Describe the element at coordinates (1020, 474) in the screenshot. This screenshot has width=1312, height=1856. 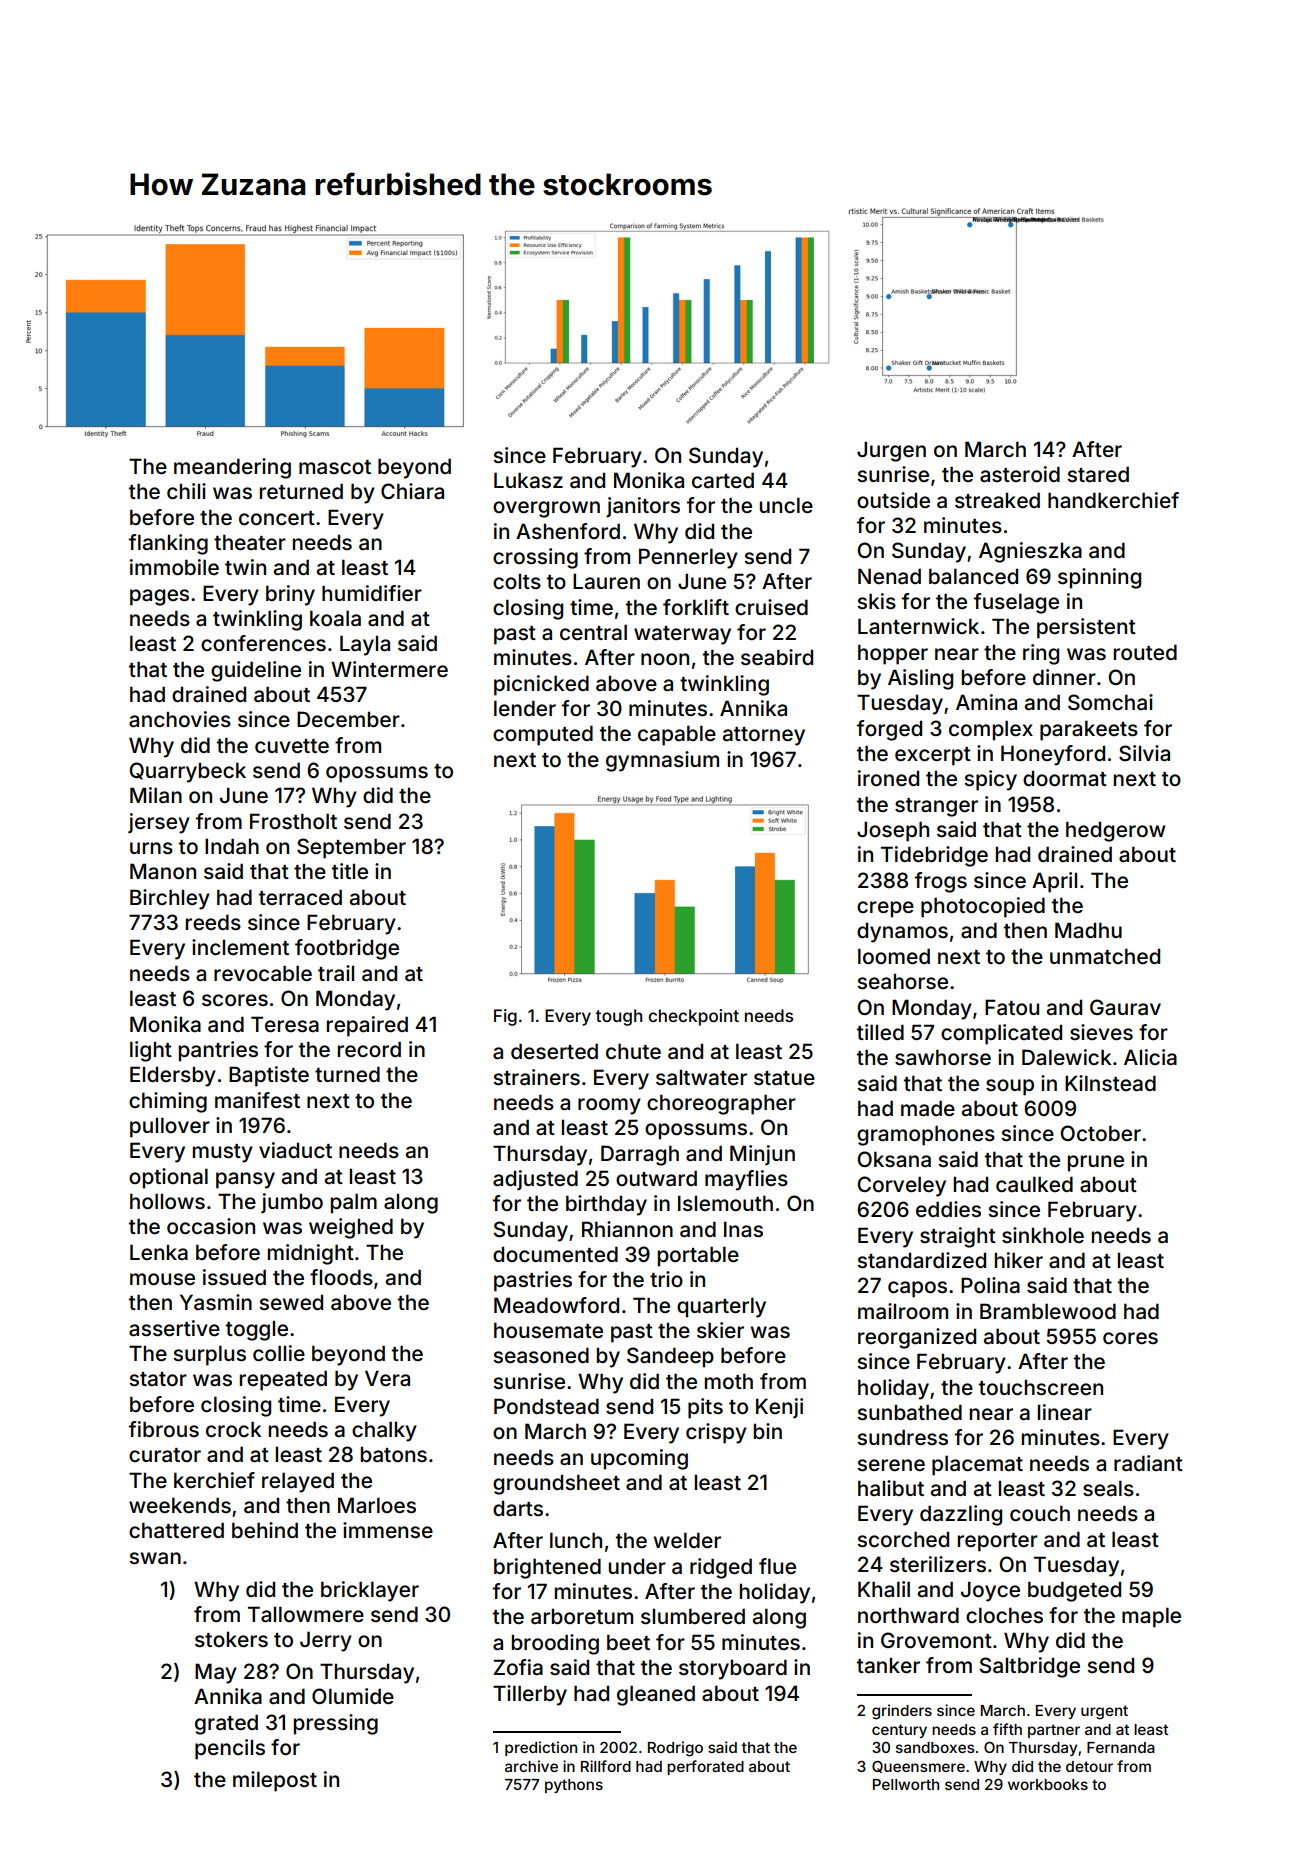
I see `asteroid` at that location.
